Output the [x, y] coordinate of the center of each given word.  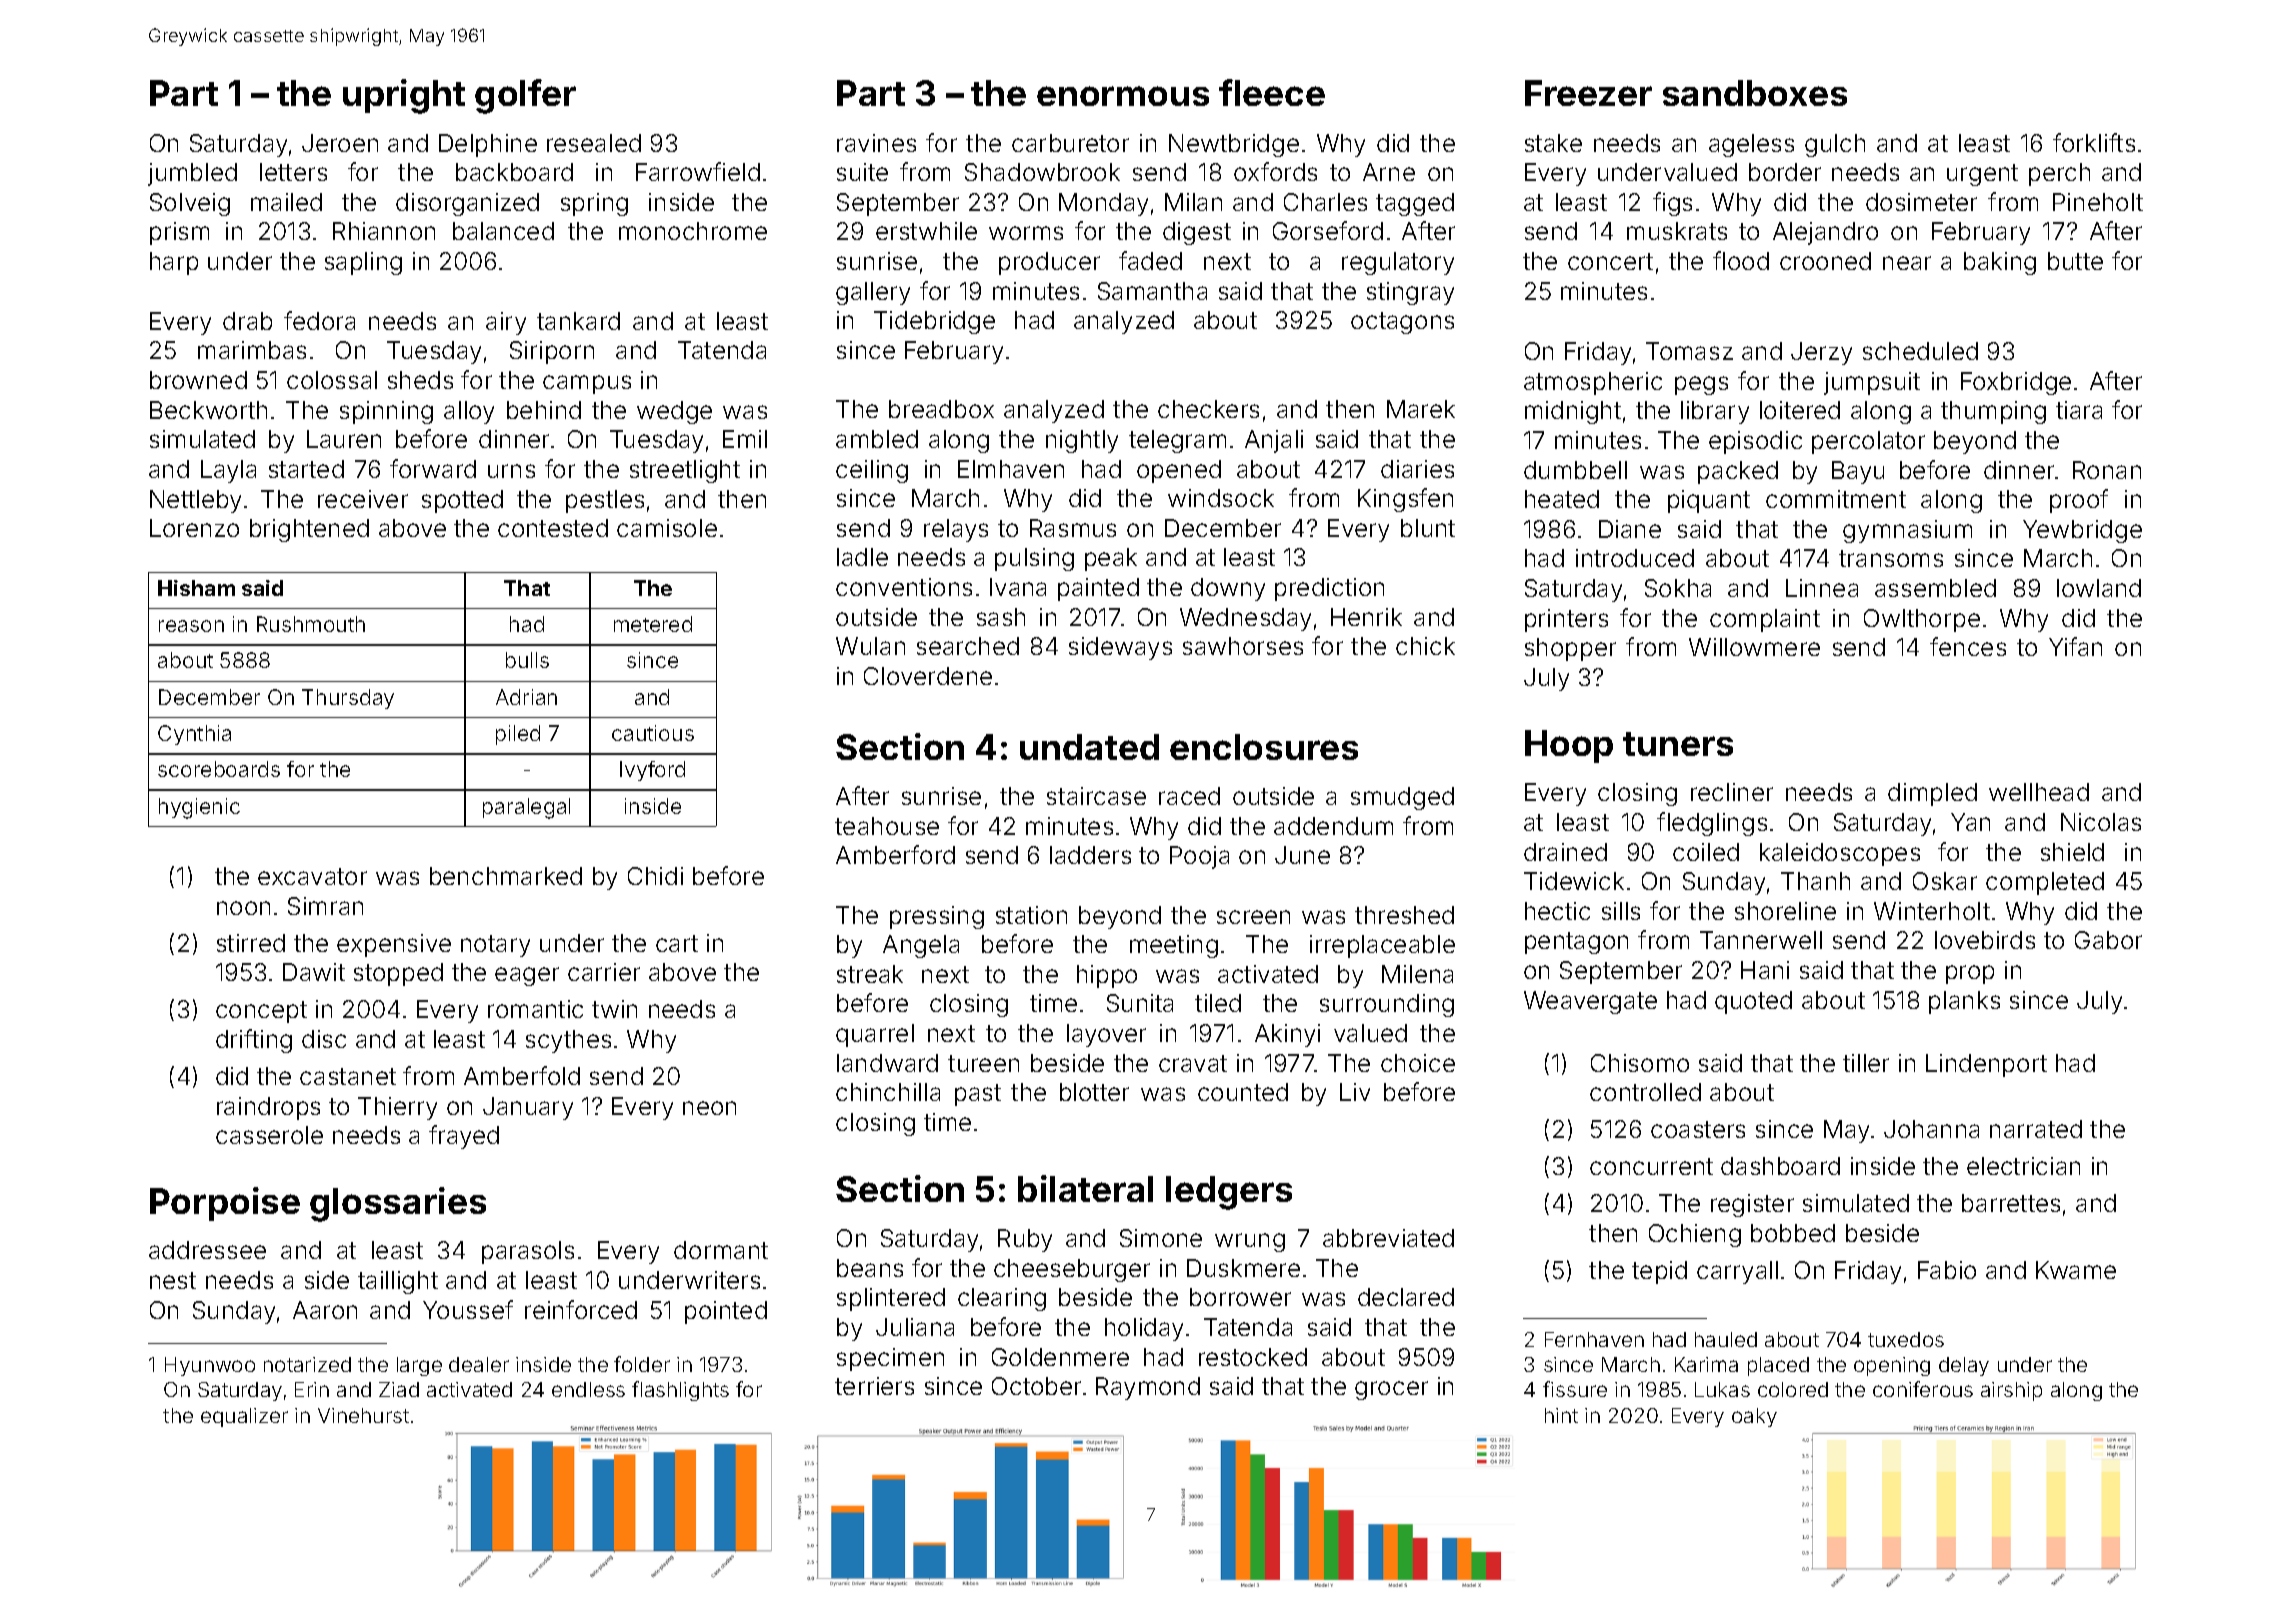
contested [553, 528]
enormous [1123, 96]
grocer [1391, 1390]
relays [956, 530]
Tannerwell [1761, 940]
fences [1968, 646]
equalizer [244, 1417]
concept [261, 1012]
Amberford [895, 854]
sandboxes [1755, 93]
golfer [525, 96]
